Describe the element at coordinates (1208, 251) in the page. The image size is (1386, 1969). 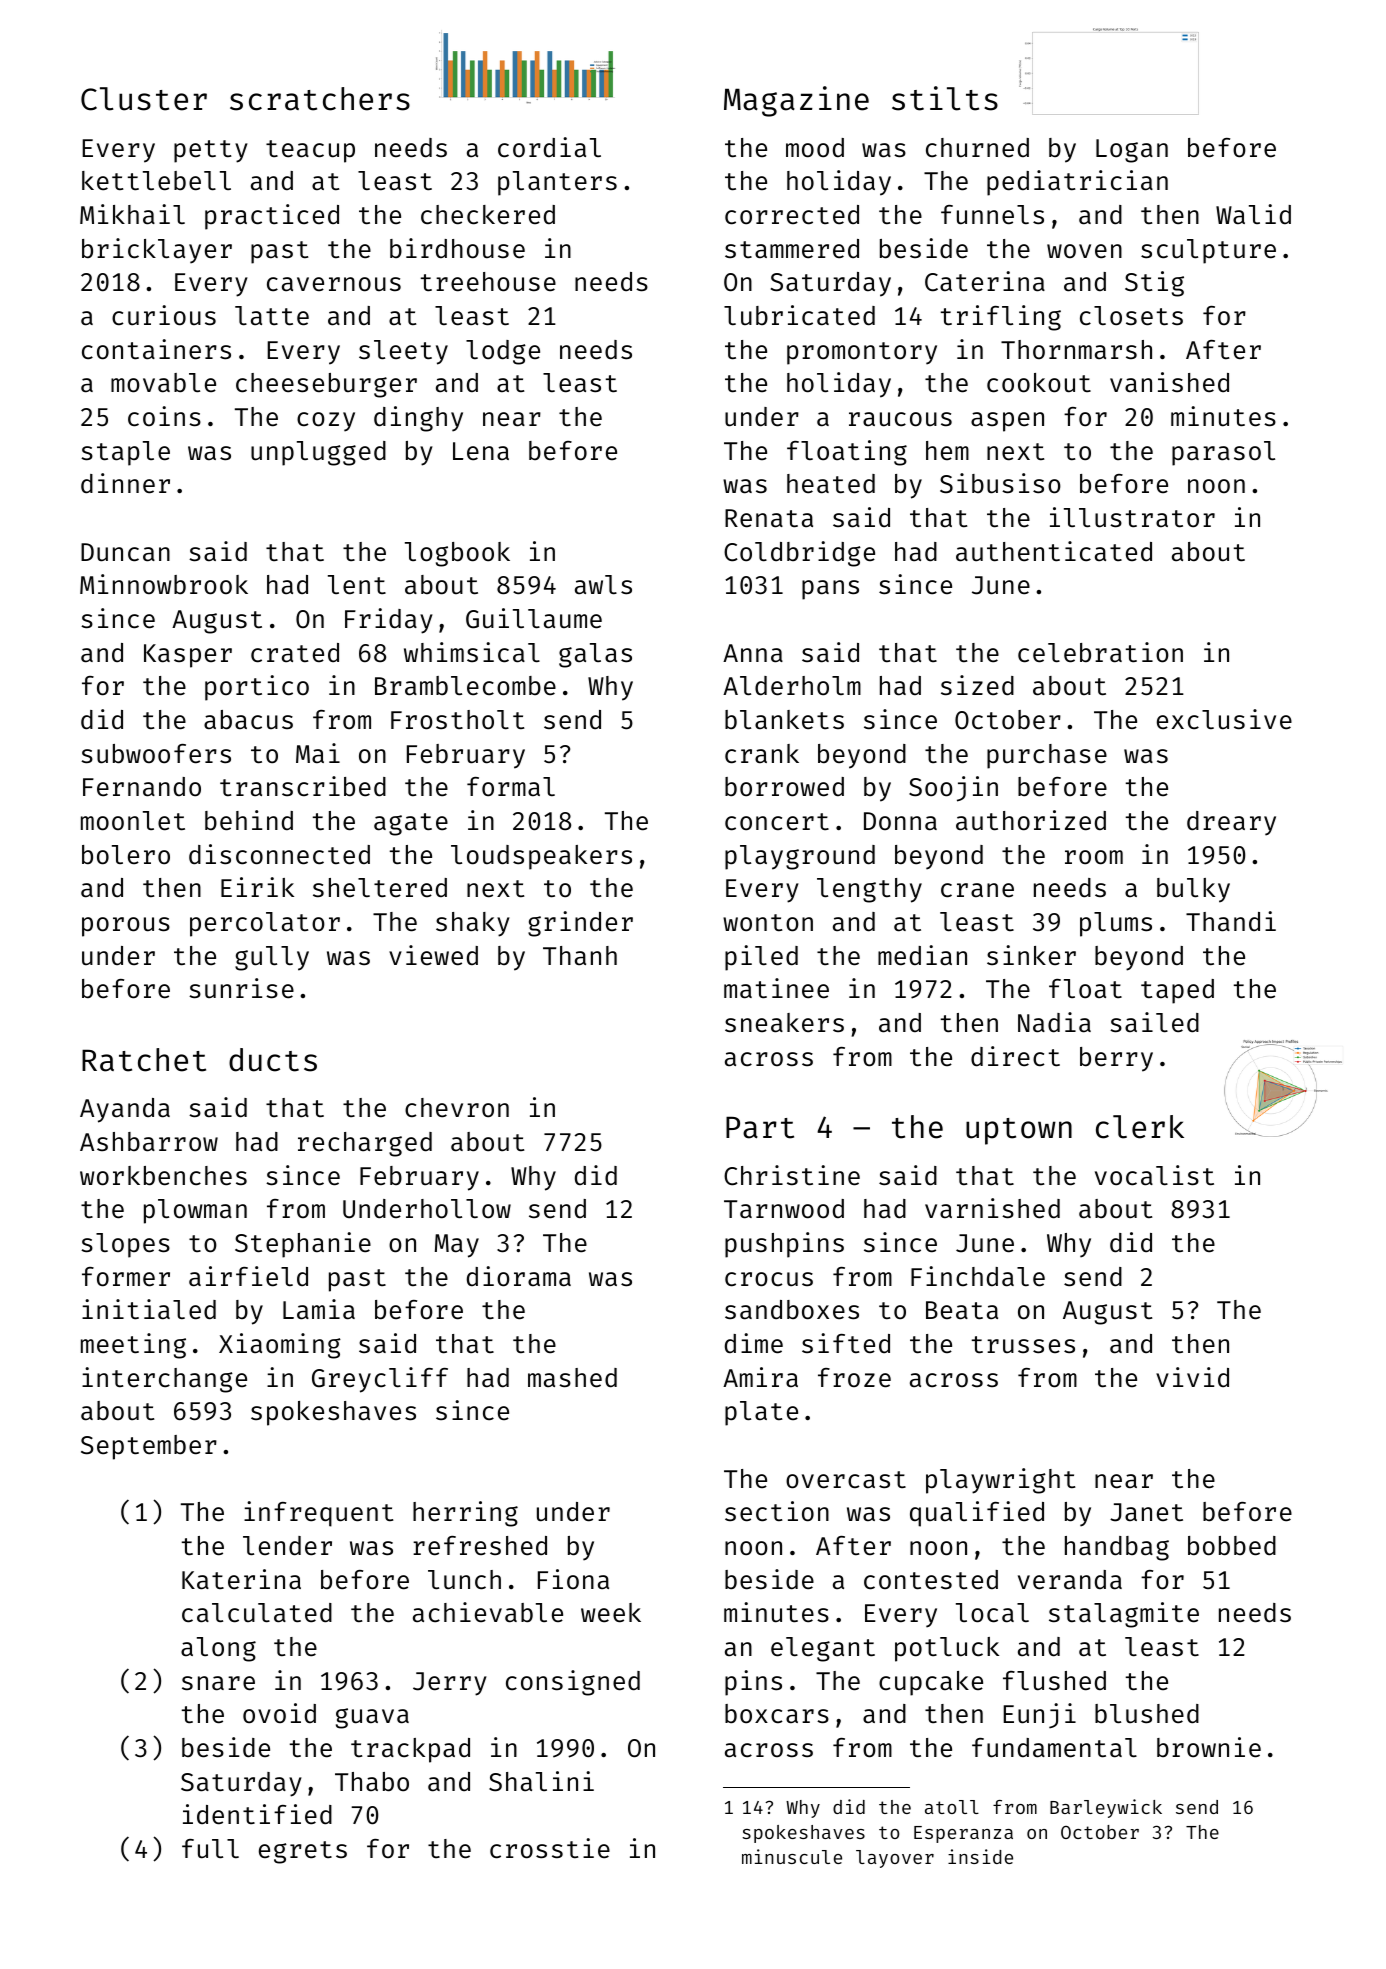
I see `sculpture` at that location.
